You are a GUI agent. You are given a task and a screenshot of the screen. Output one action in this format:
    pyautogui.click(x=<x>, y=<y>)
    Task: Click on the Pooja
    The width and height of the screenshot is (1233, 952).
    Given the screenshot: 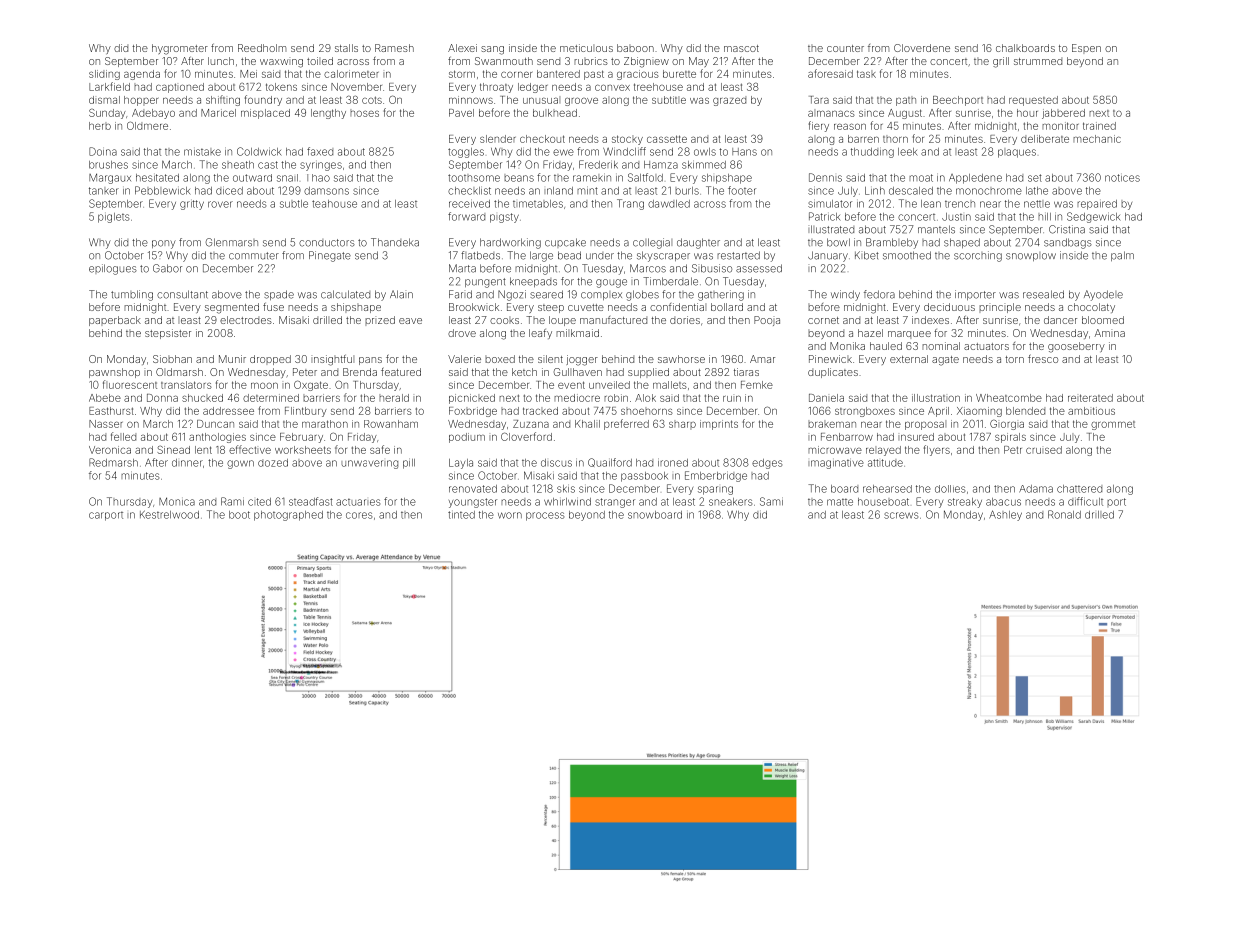 What is the action you would take?
    pyautogui.click(x=767, y=321)
